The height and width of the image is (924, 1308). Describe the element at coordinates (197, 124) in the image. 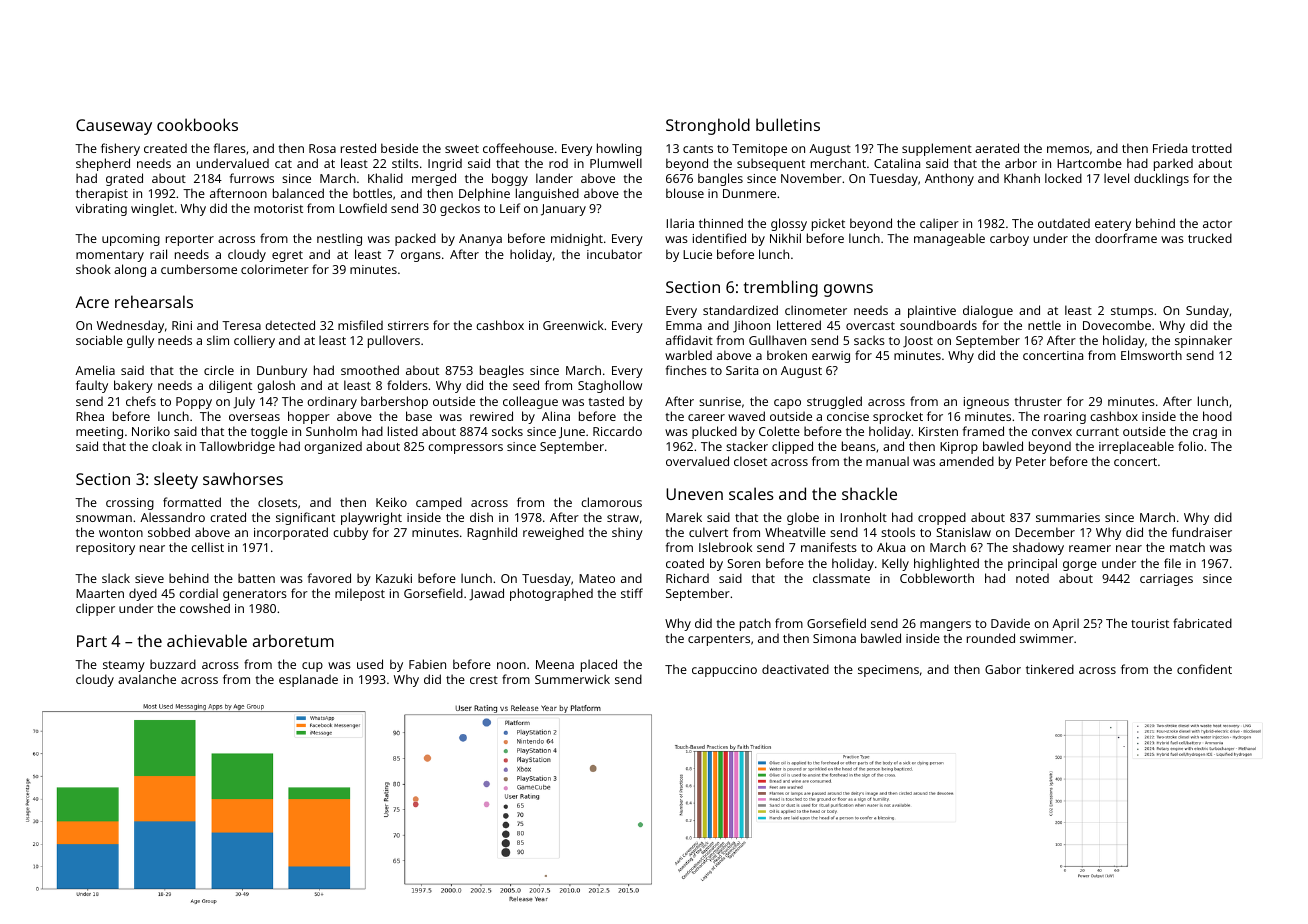

I see `cookbooks` at that location.
